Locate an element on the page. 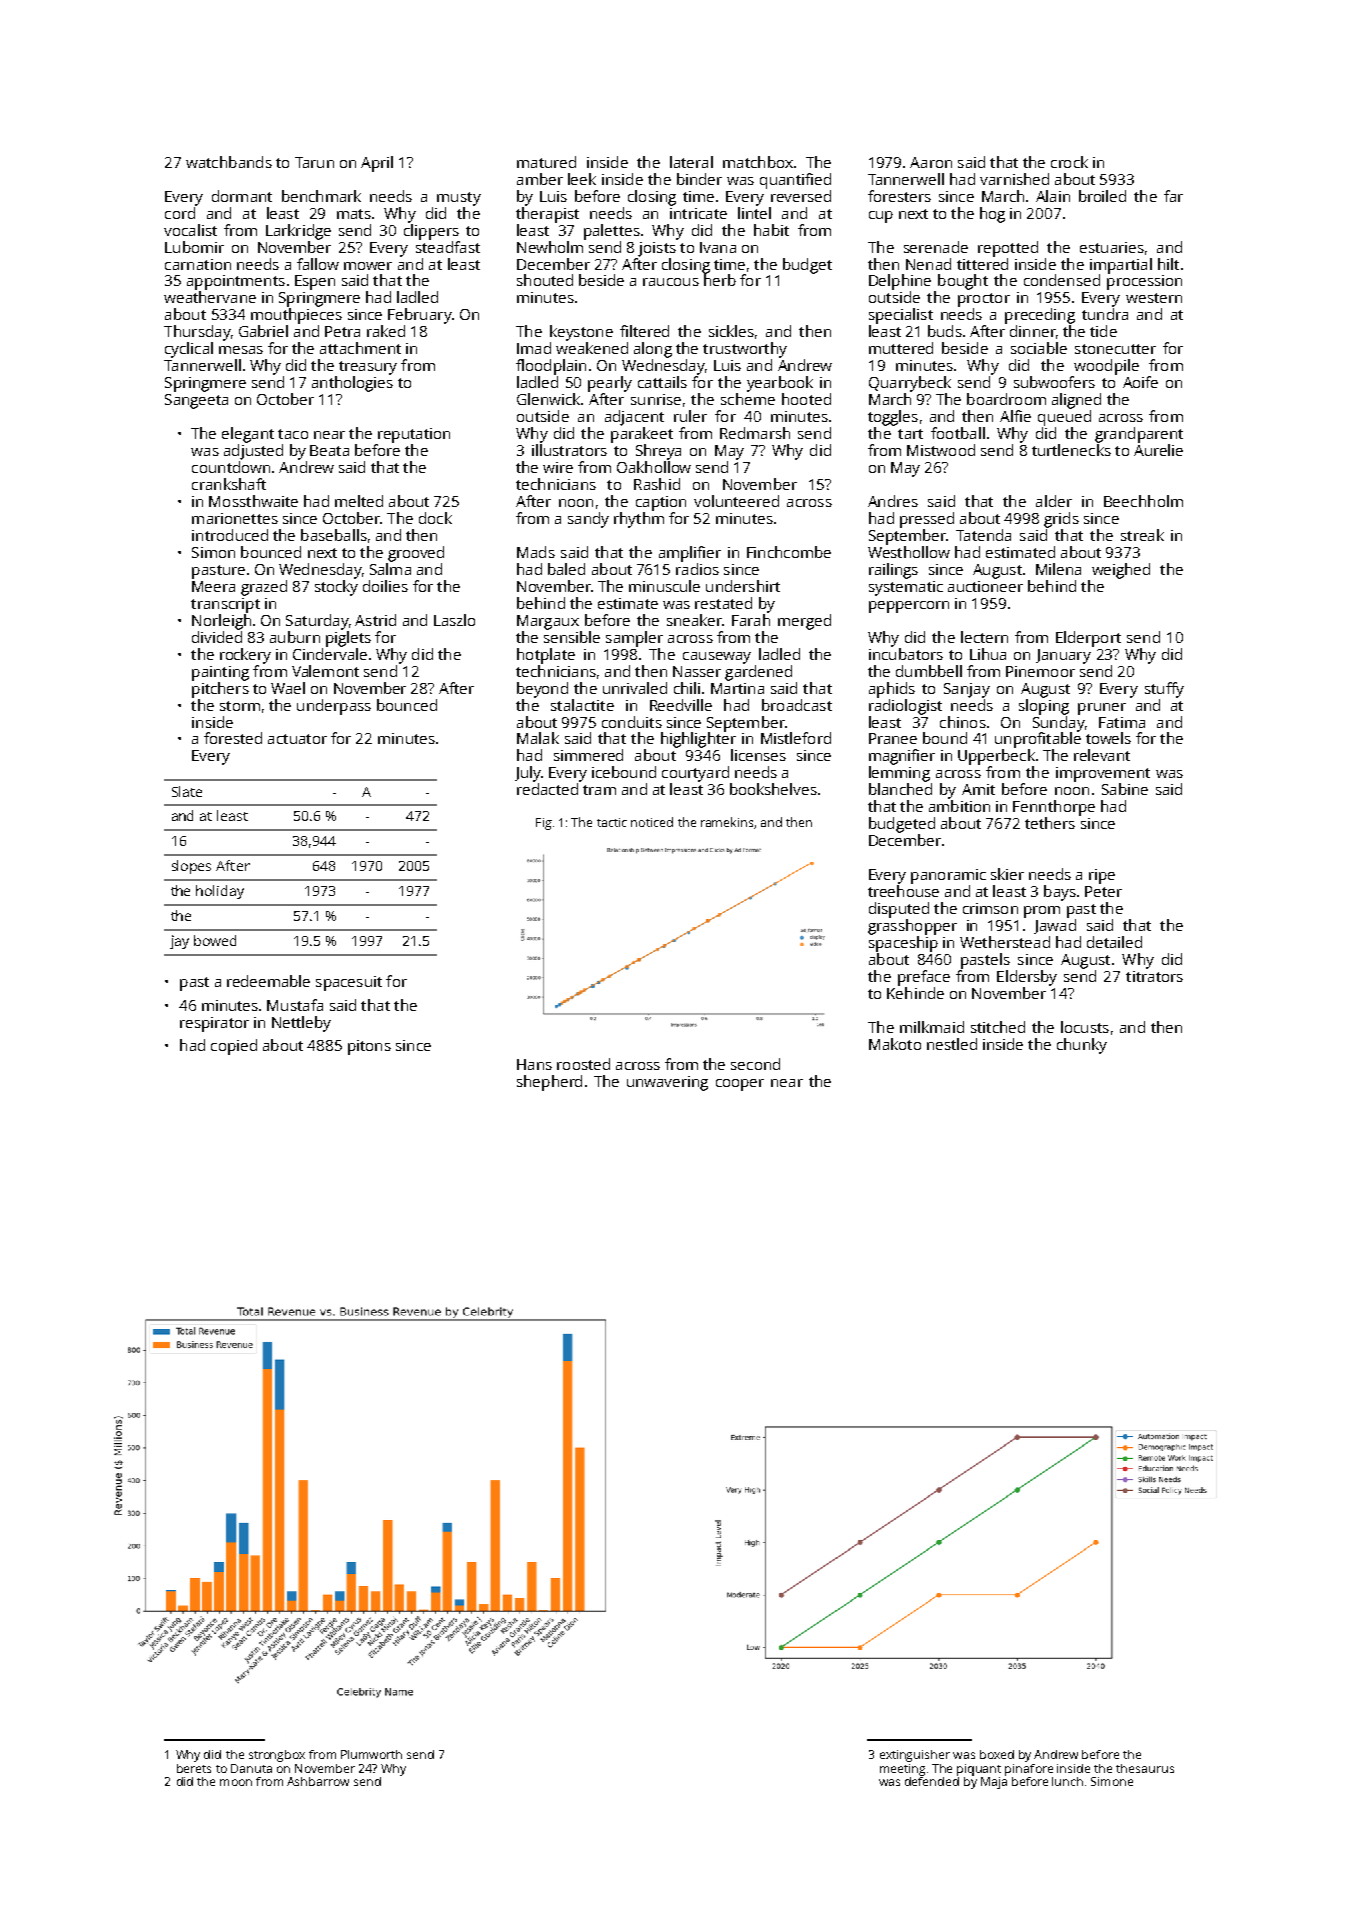 The image size is (1348, 1906). meeting is located at coordinates (902, 1770).
